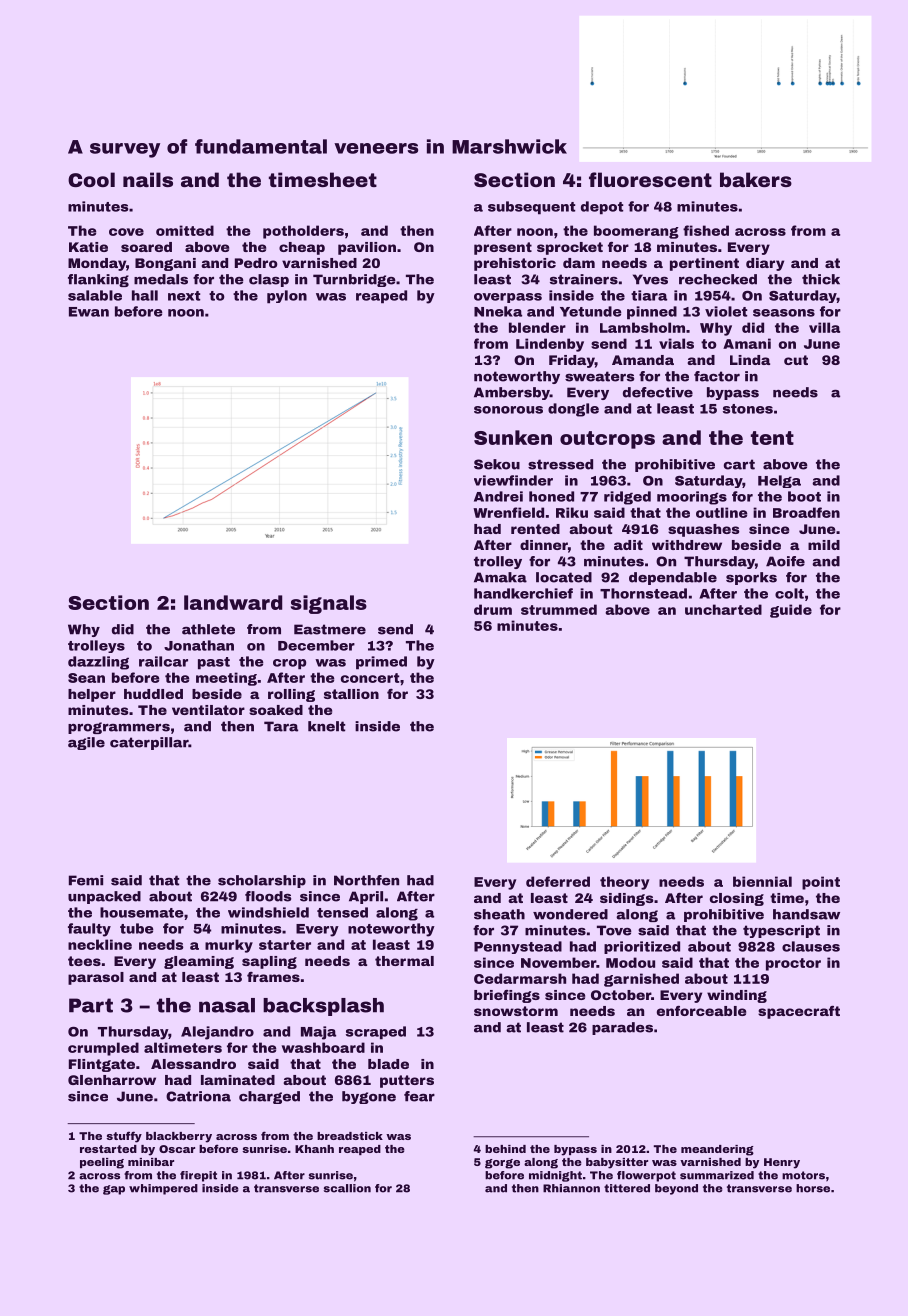 The width and height of the image is (908, 1316). I want to click on scallion, so click(347, 1188).
